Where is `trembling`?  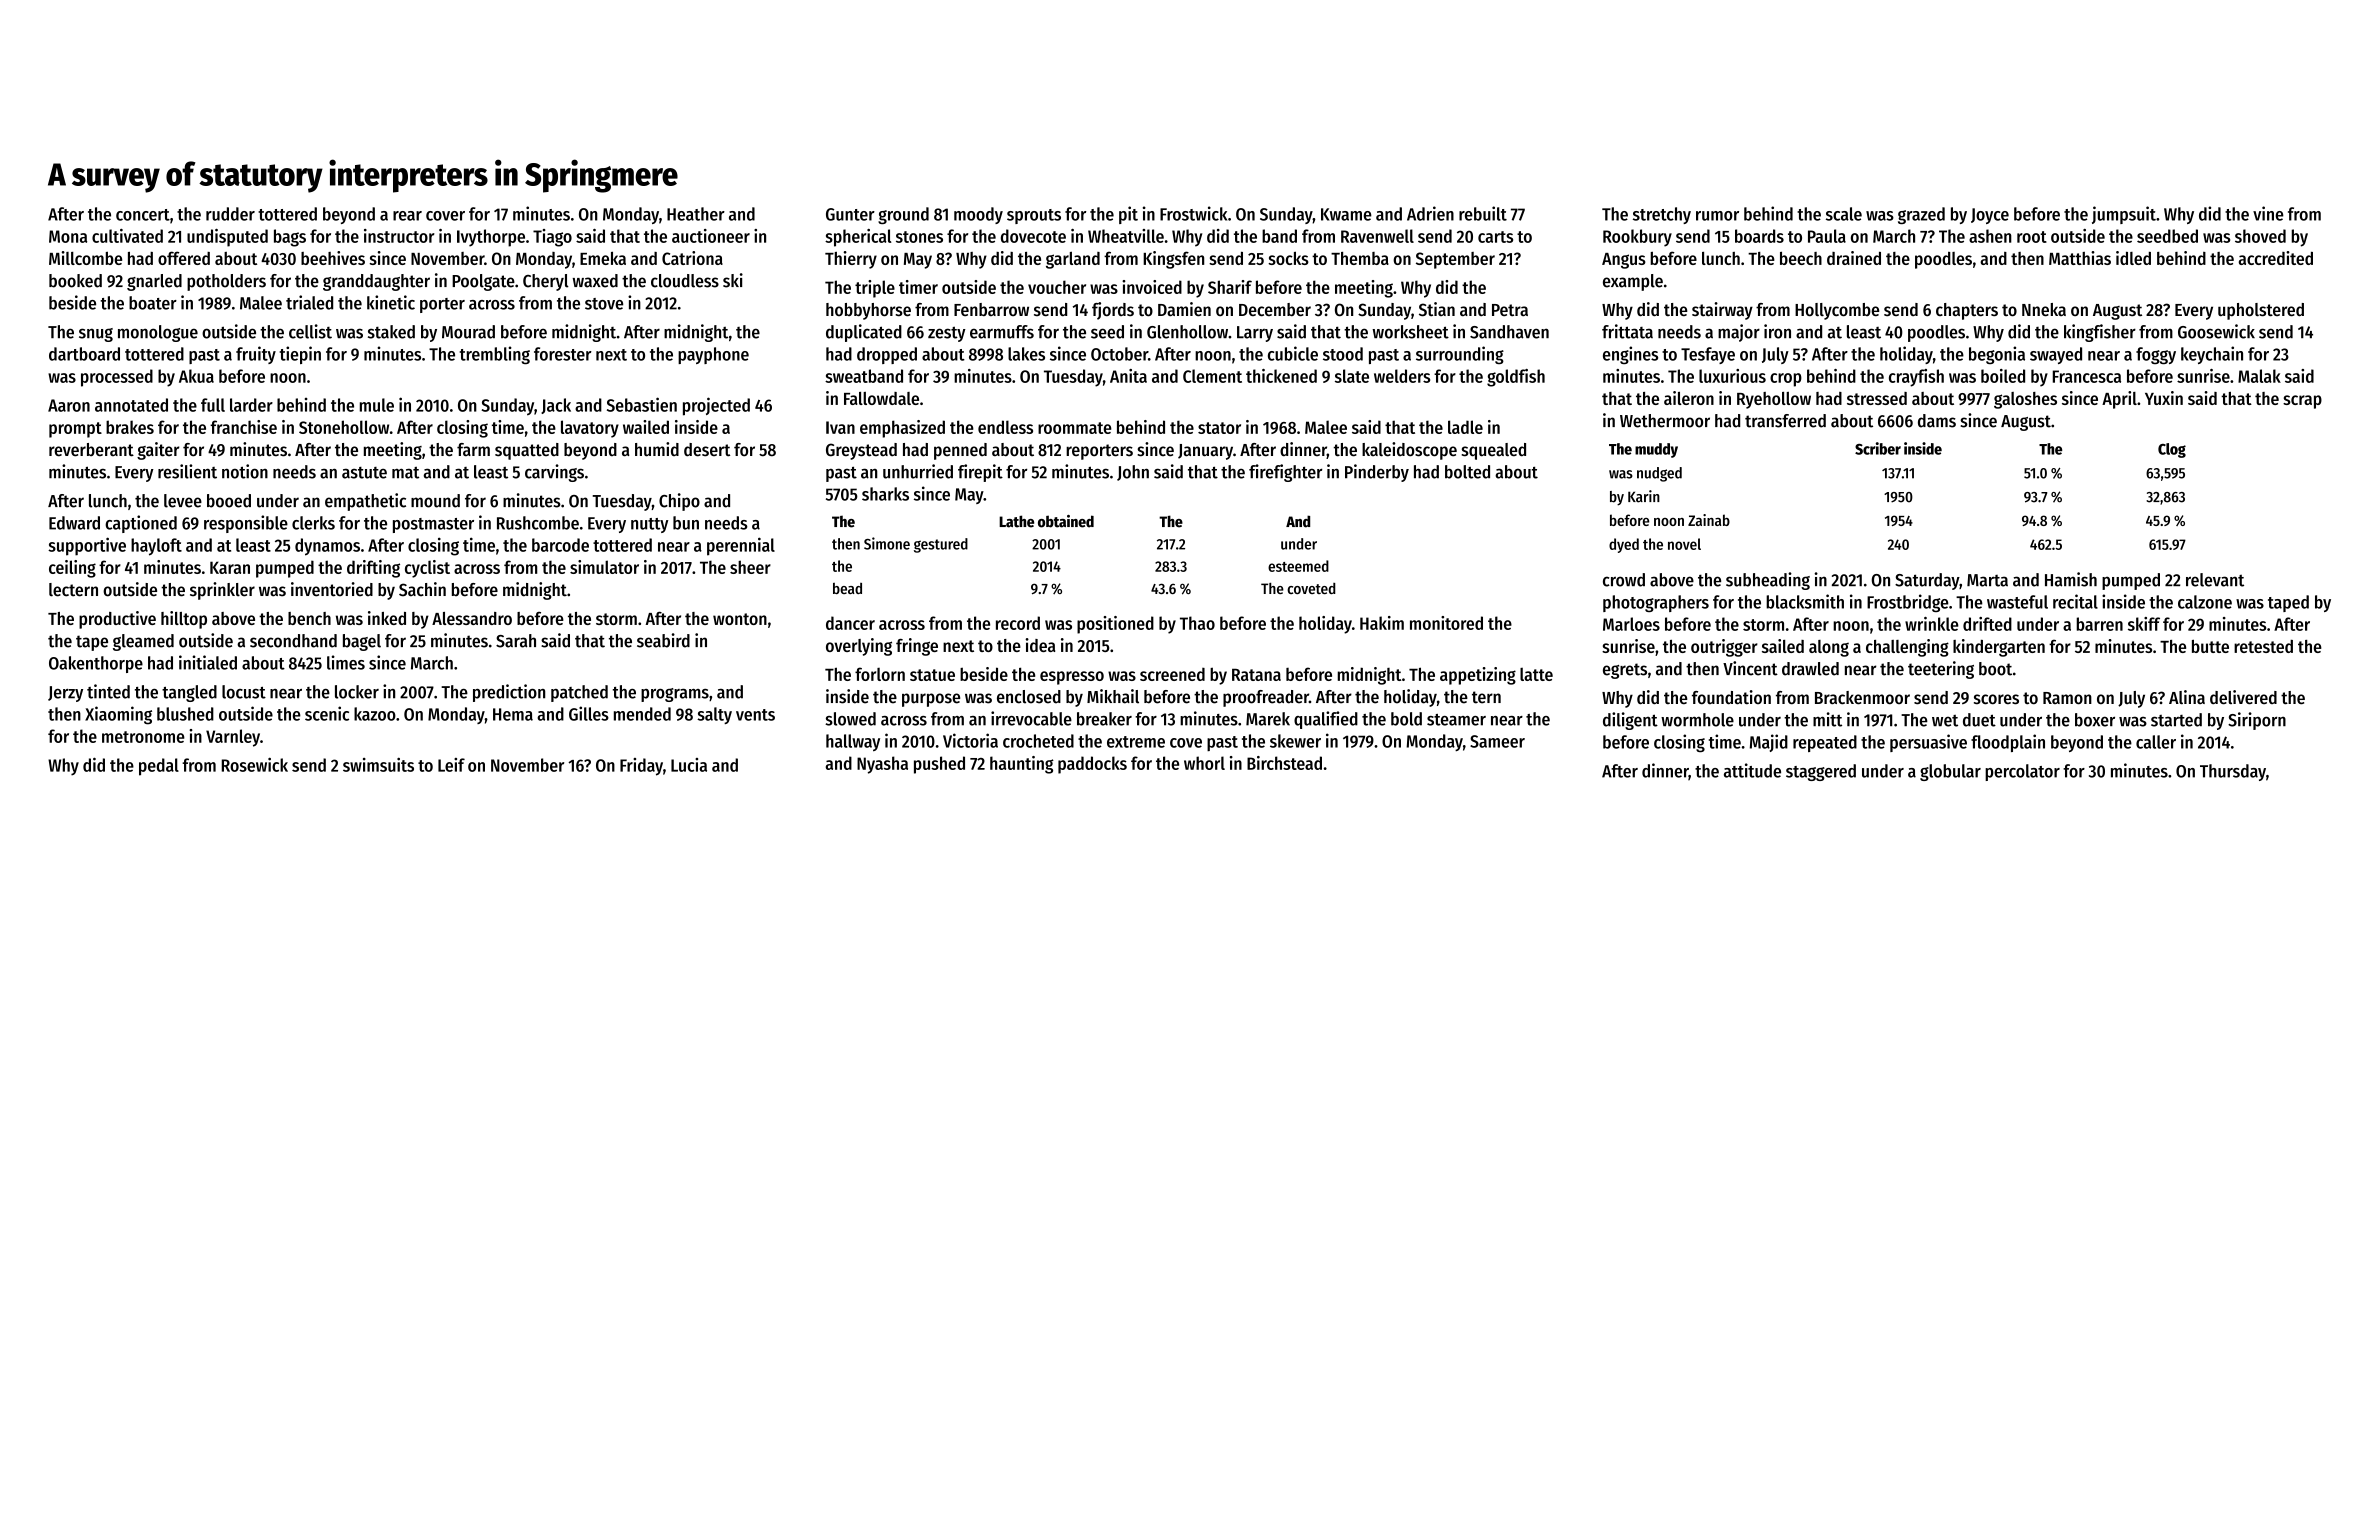
trembling is located at coordinates (495, 355).
